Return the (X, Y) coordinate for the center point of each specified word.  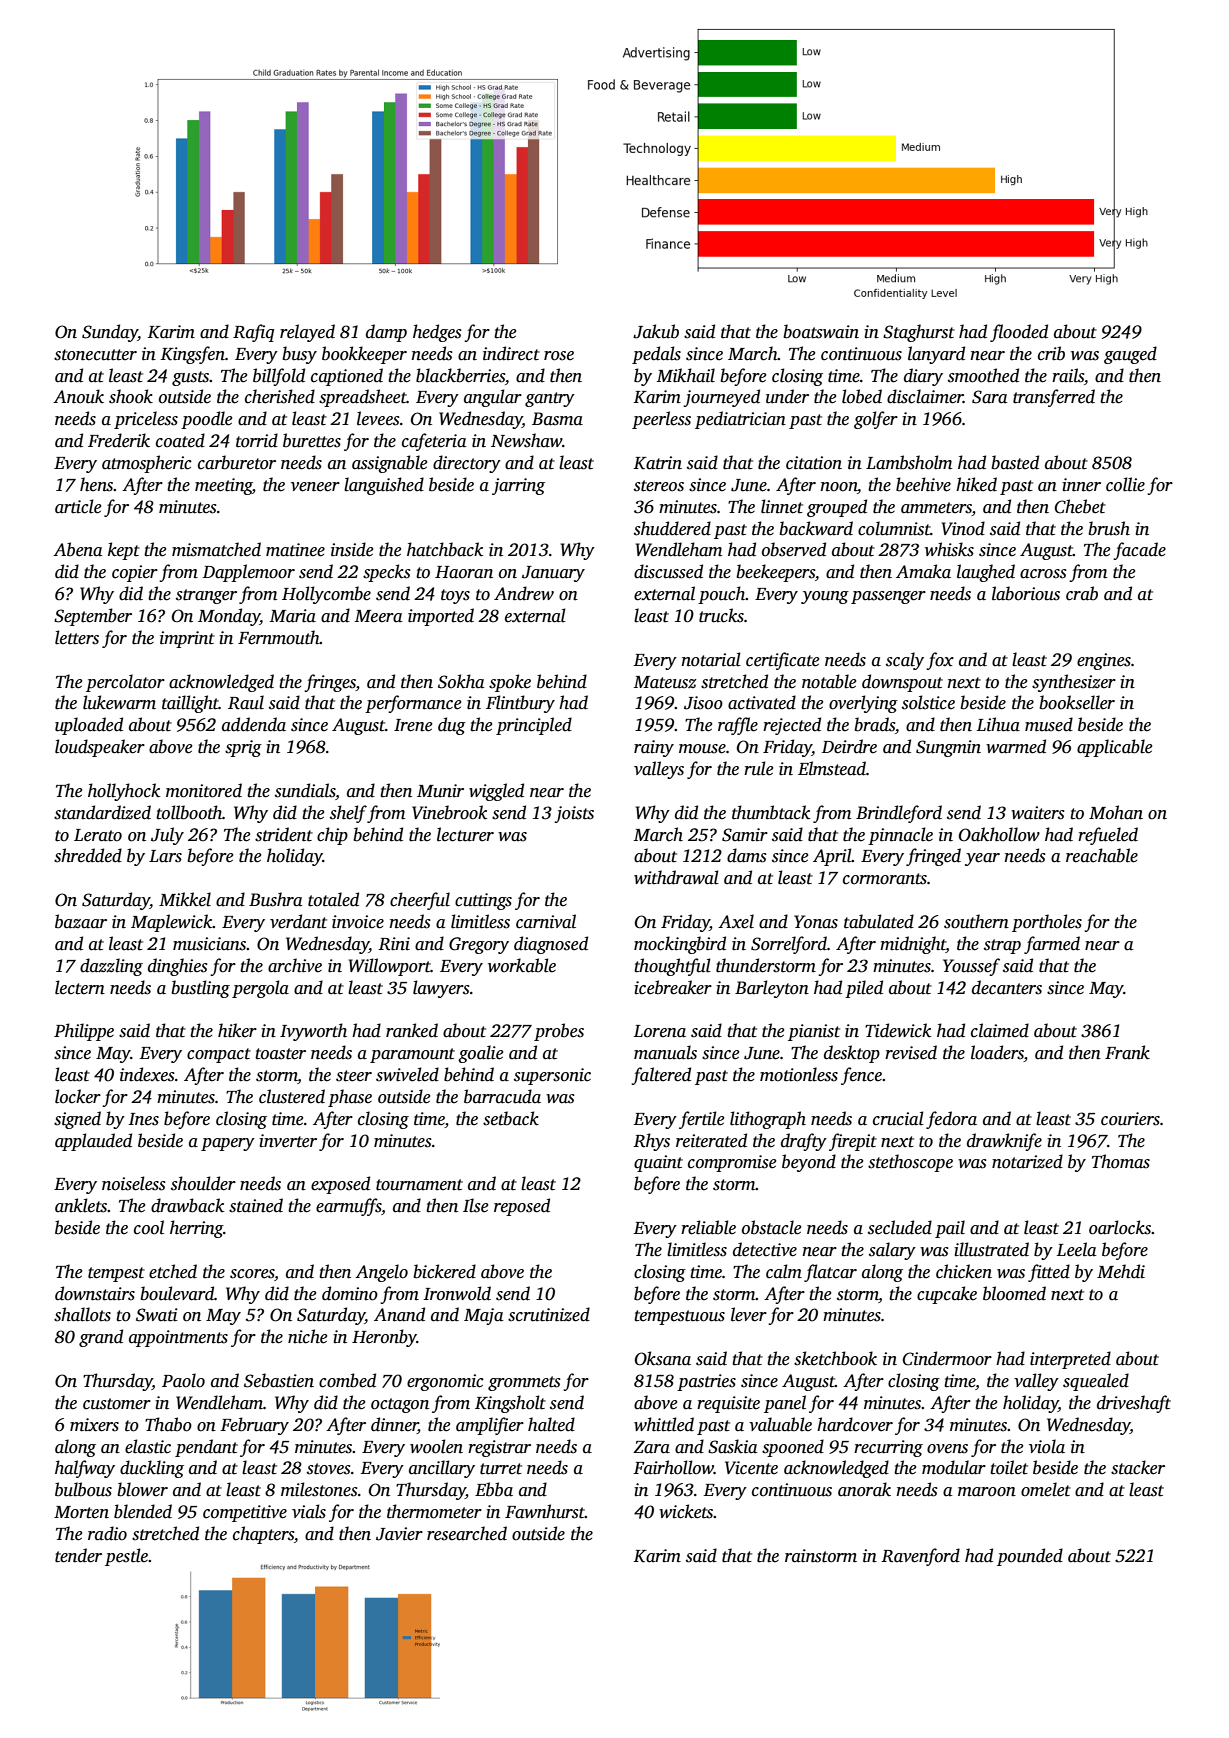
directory (467, 464)
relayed (307, 333)
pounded (1030, 1557)
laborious (1026, 593)
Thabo (168, 1424)
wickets (686, 1511)
